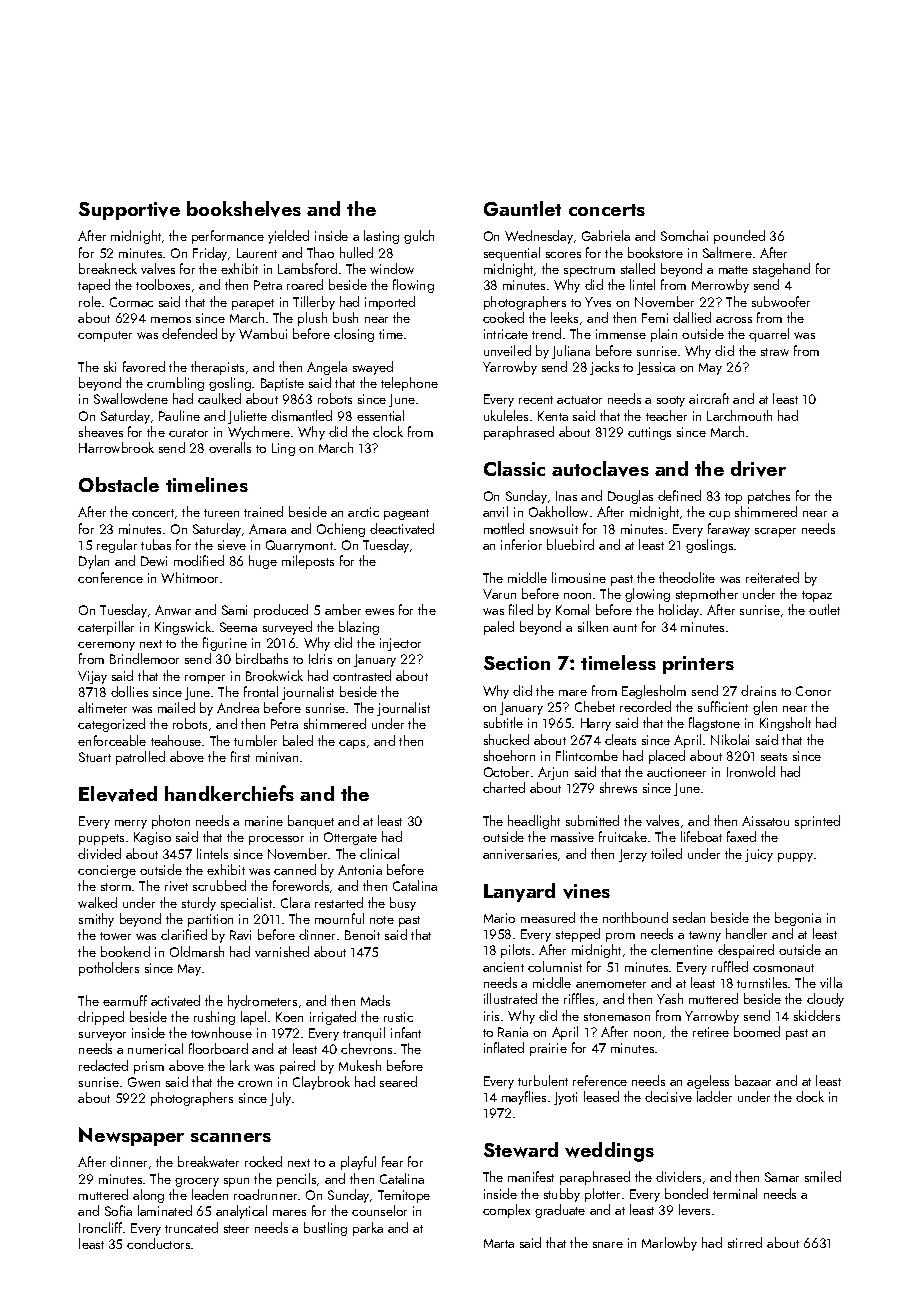 The height and width of the screenshot is (1308, 924). I want to click on rushing, so click(214, 1018).
